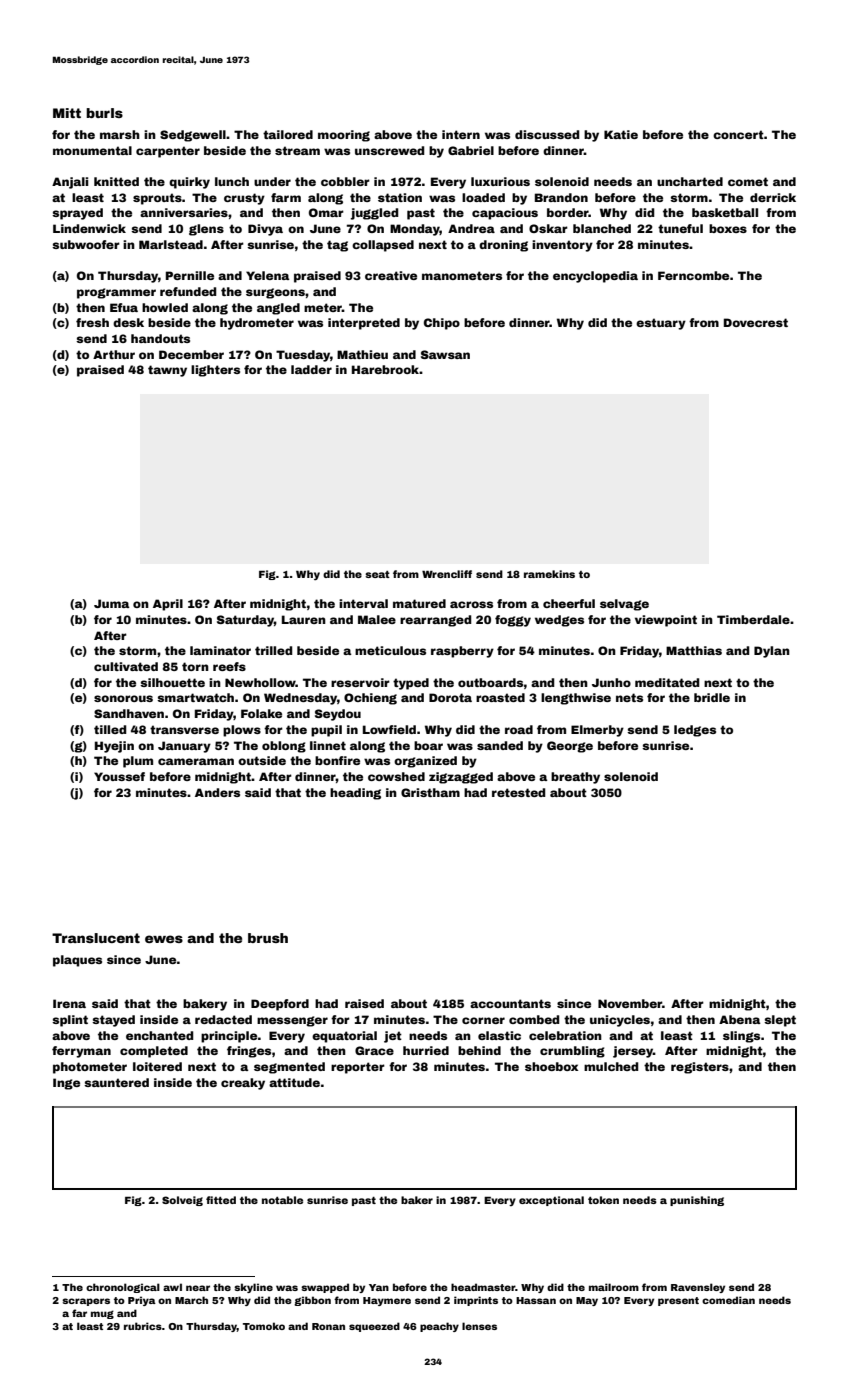 This screenshot has width=849, height=1400. Describe the element at coordinates (229, 1037) in the screenshot. I see `principle` at that location.
